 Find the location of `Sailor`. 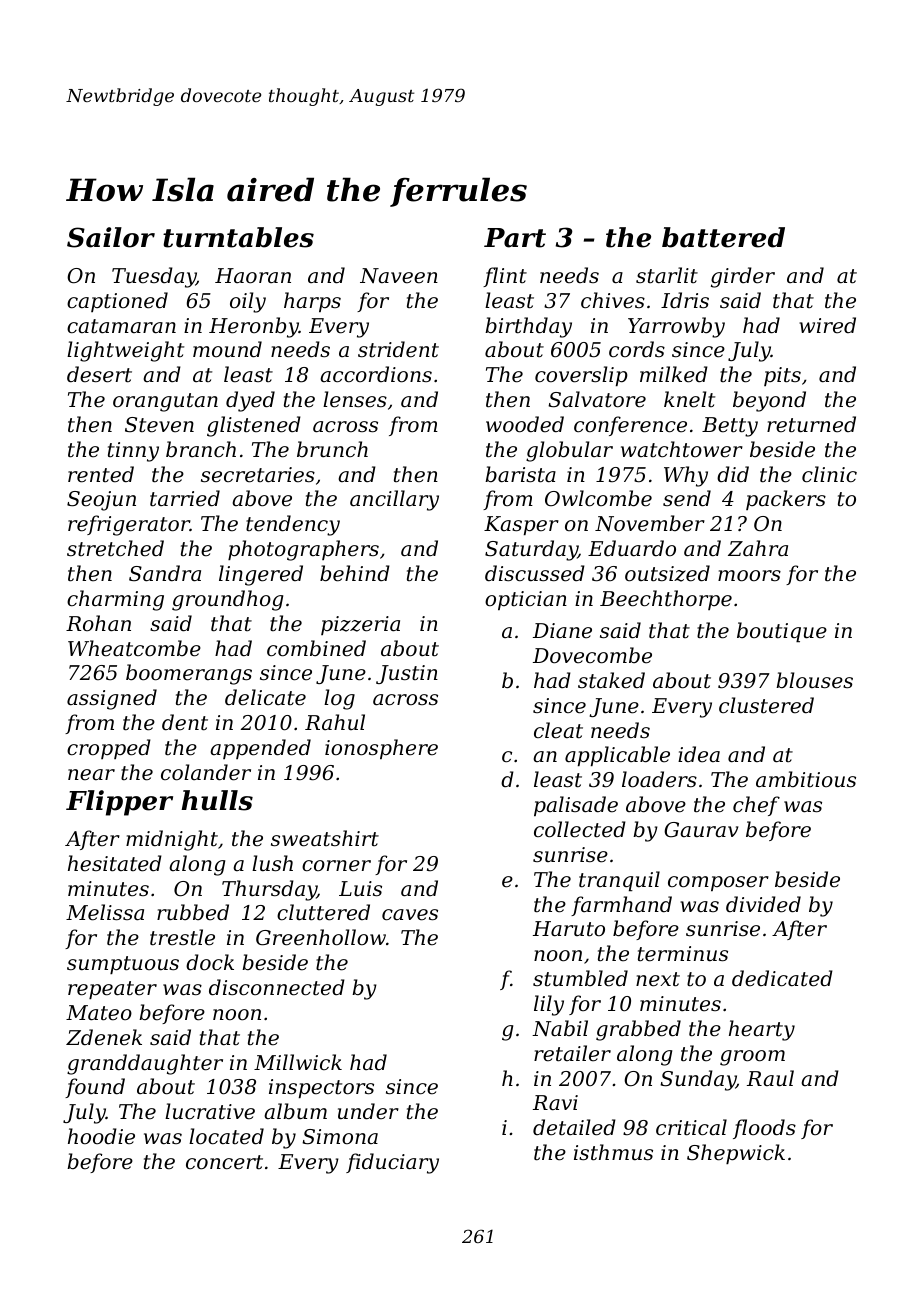

Sailor is located at coordinates (111, 237).
